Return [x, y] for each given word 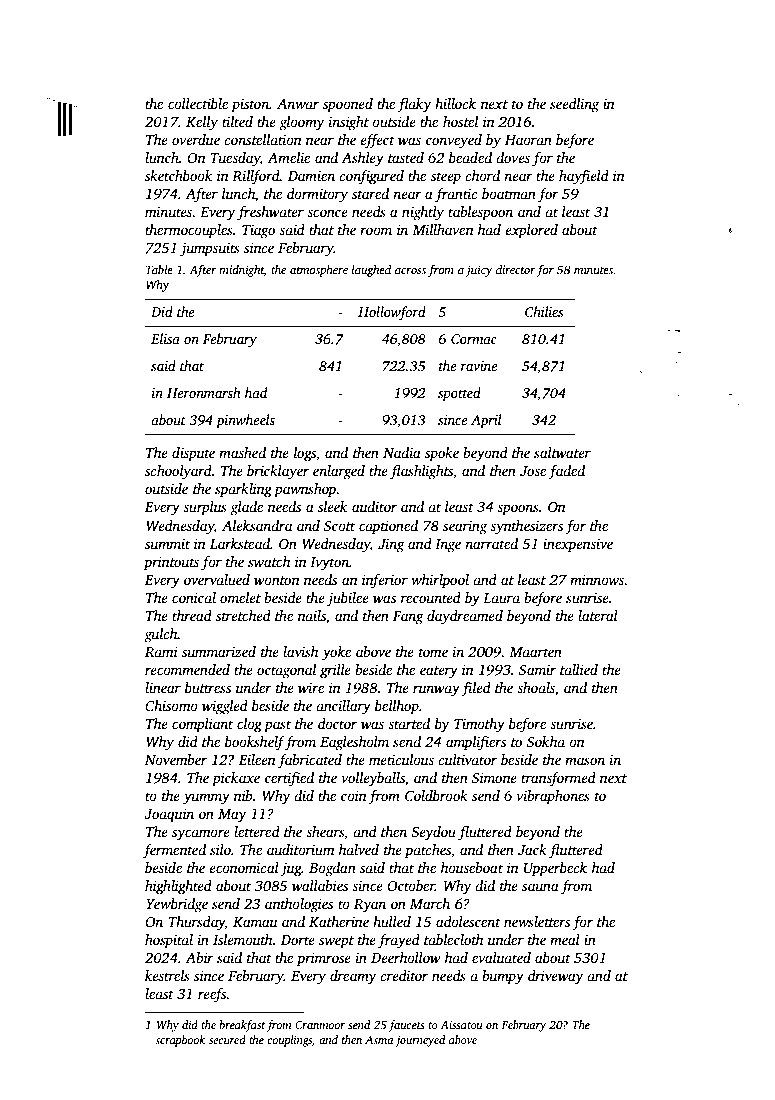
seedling [574, 105]
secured [227, 1039]
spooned [348, 105]
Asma [379, 1040]
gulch [161, 635]
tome [433, 652]
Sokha [546, 741]
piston [250, 106]
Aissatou [461, 1025]
